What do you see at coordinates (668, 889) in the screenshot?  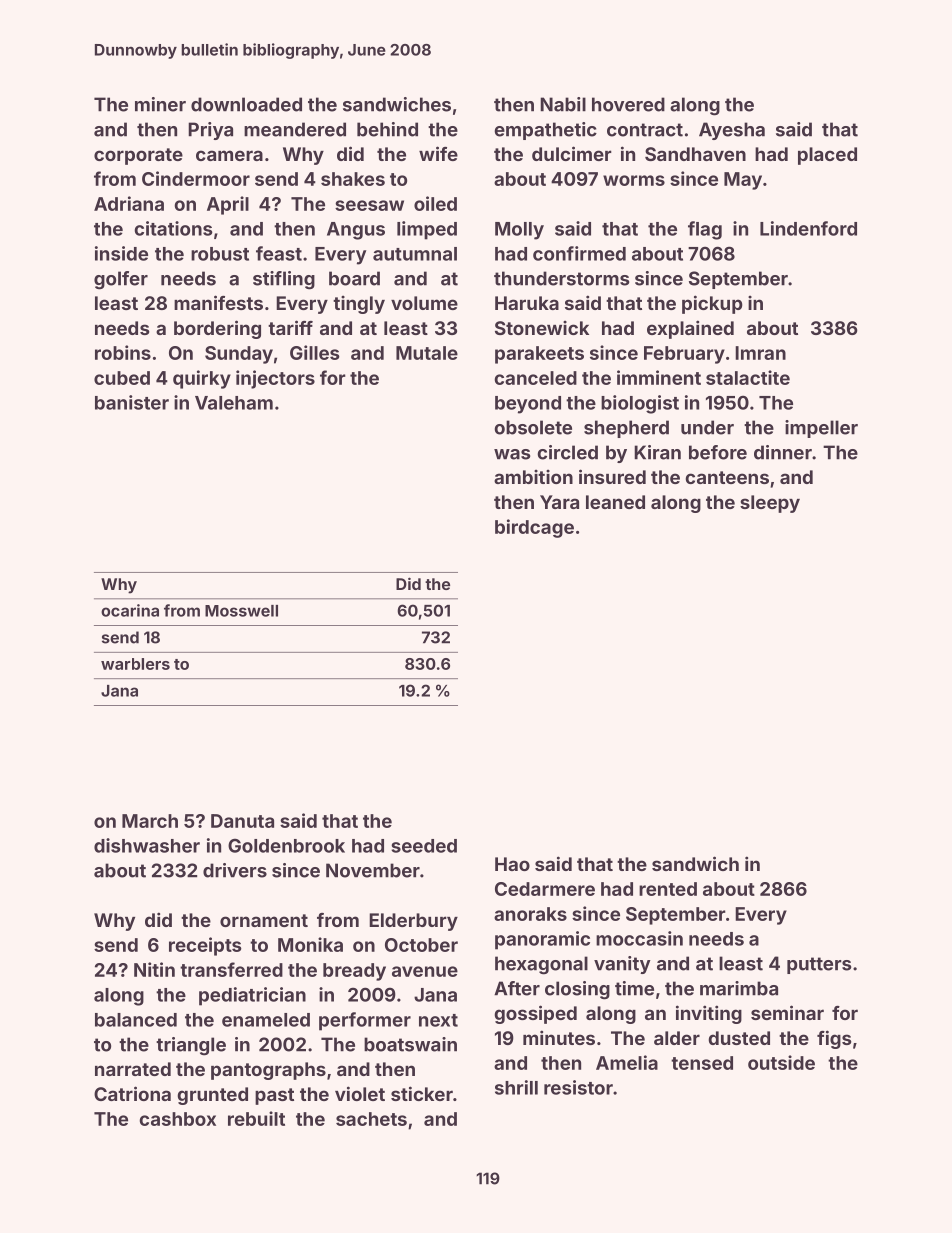 I see `rented` at bounding box center [668, 889].
